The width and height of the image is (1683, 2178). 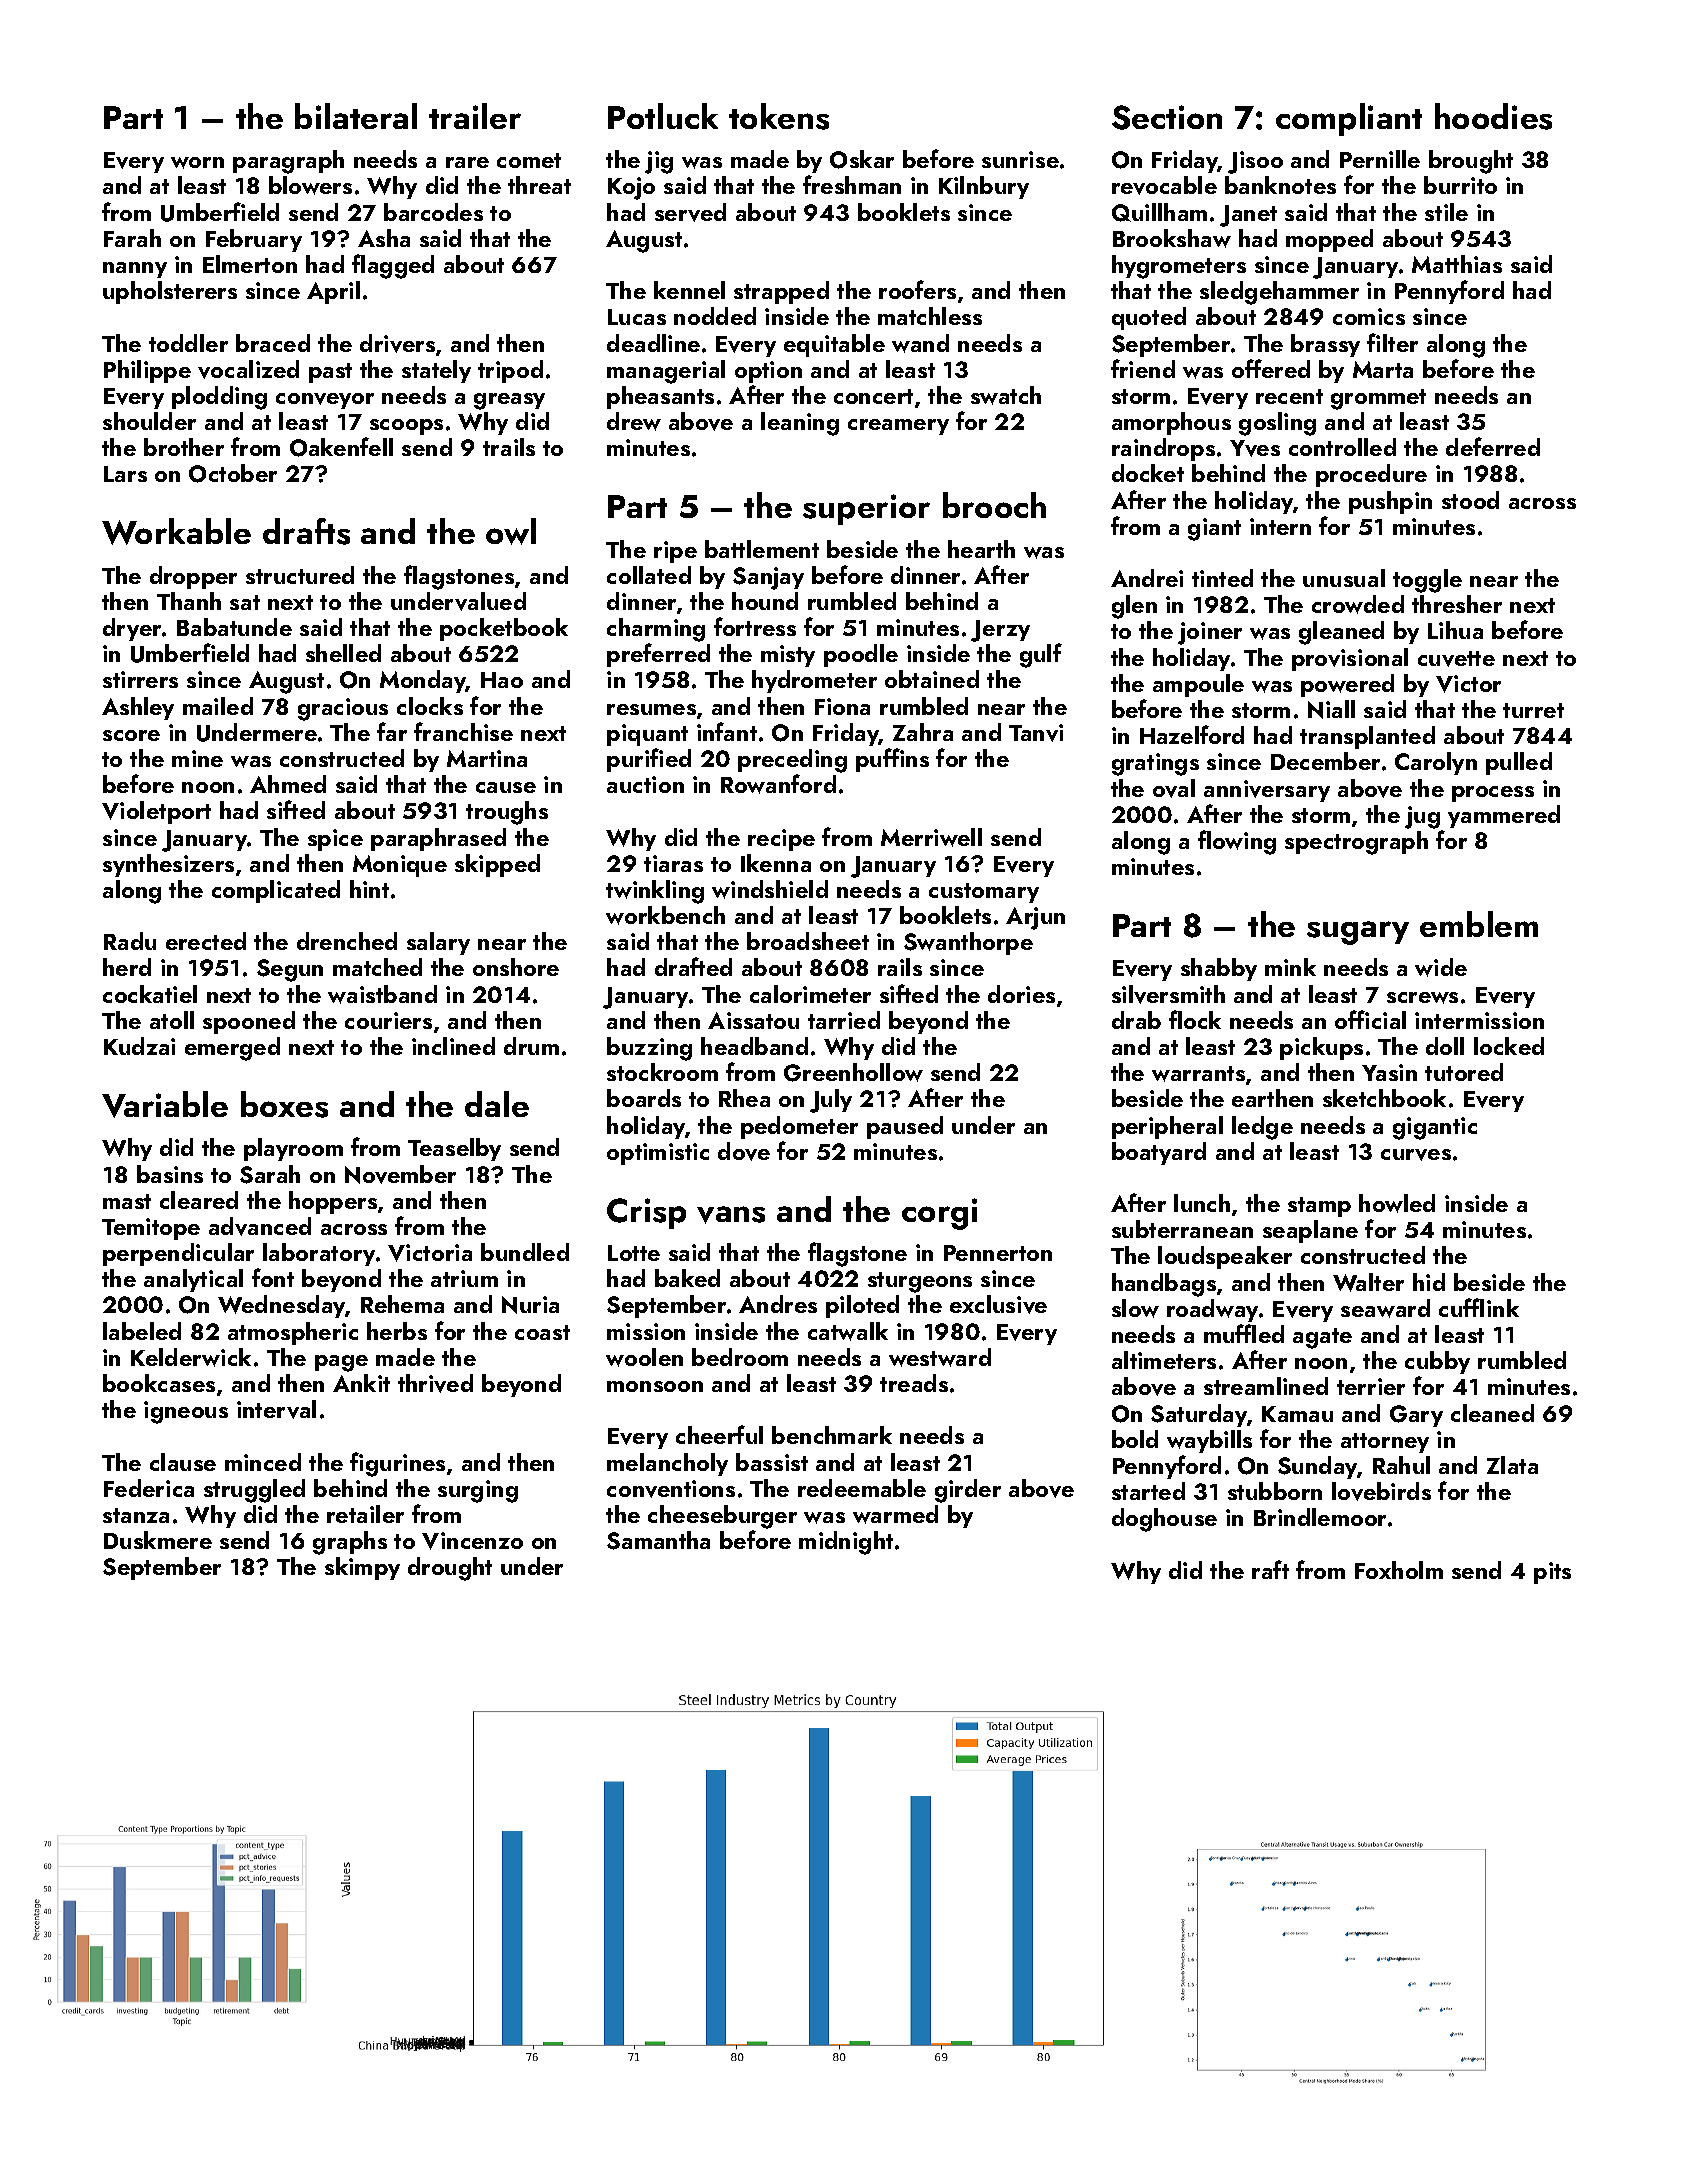 I want to click on crowded, so click(x=1358, y=604).
